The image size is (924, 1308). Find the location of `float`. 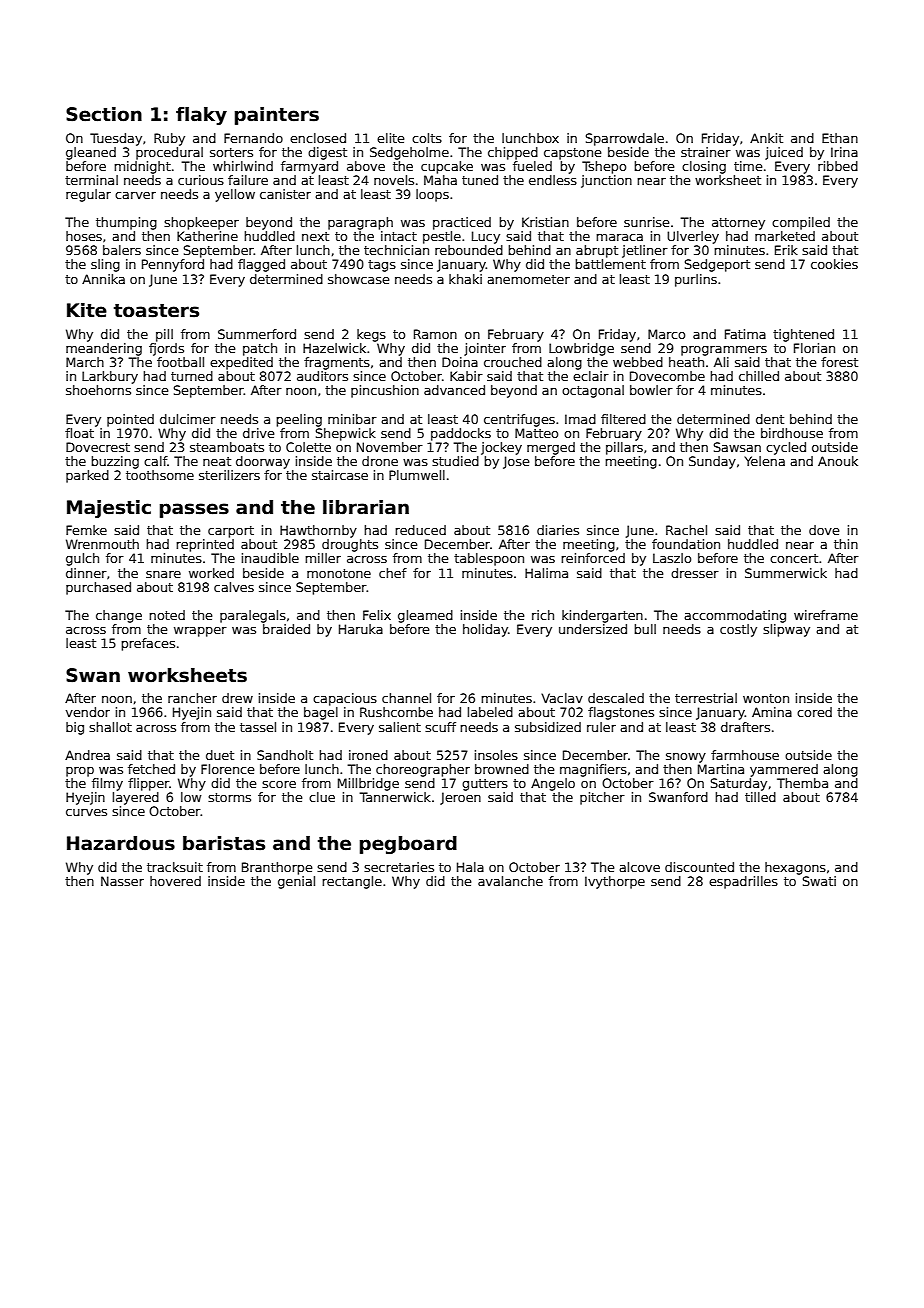

float is located at coordinates (79, 433).
